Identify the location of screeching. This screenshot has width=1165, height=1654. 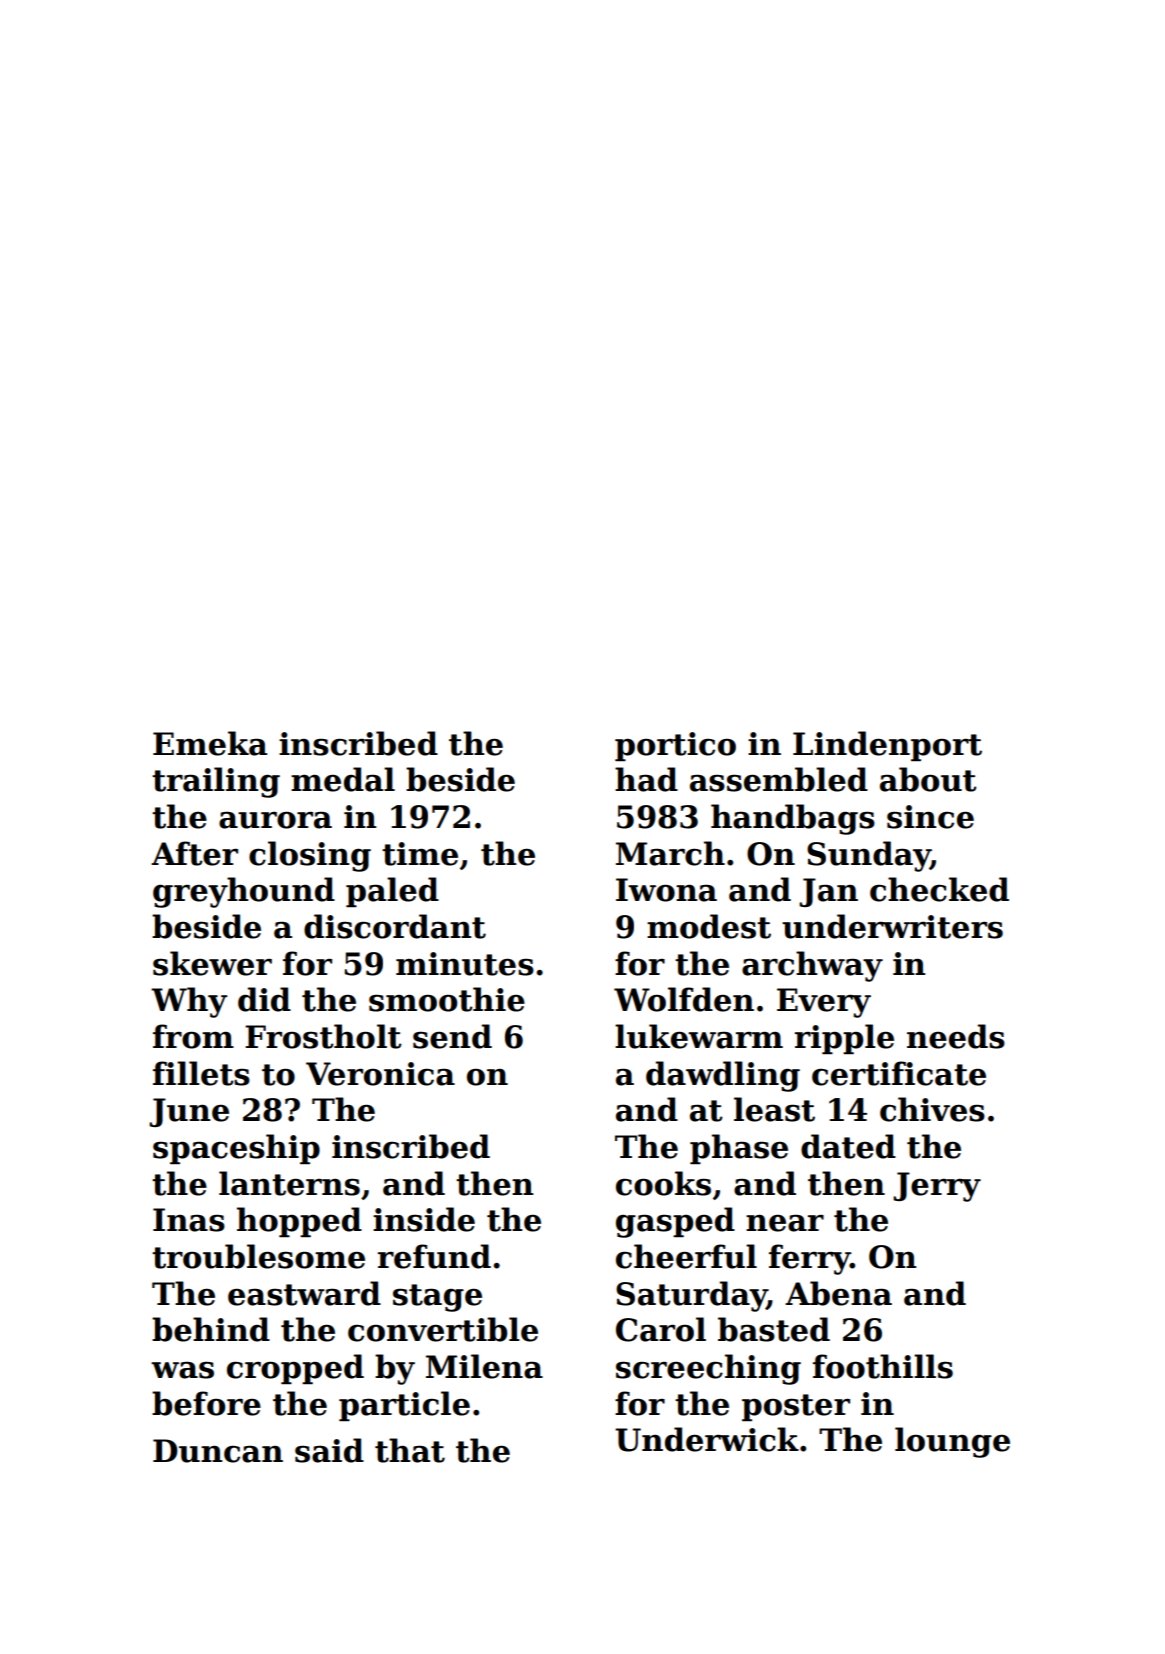
(708, 1369).
